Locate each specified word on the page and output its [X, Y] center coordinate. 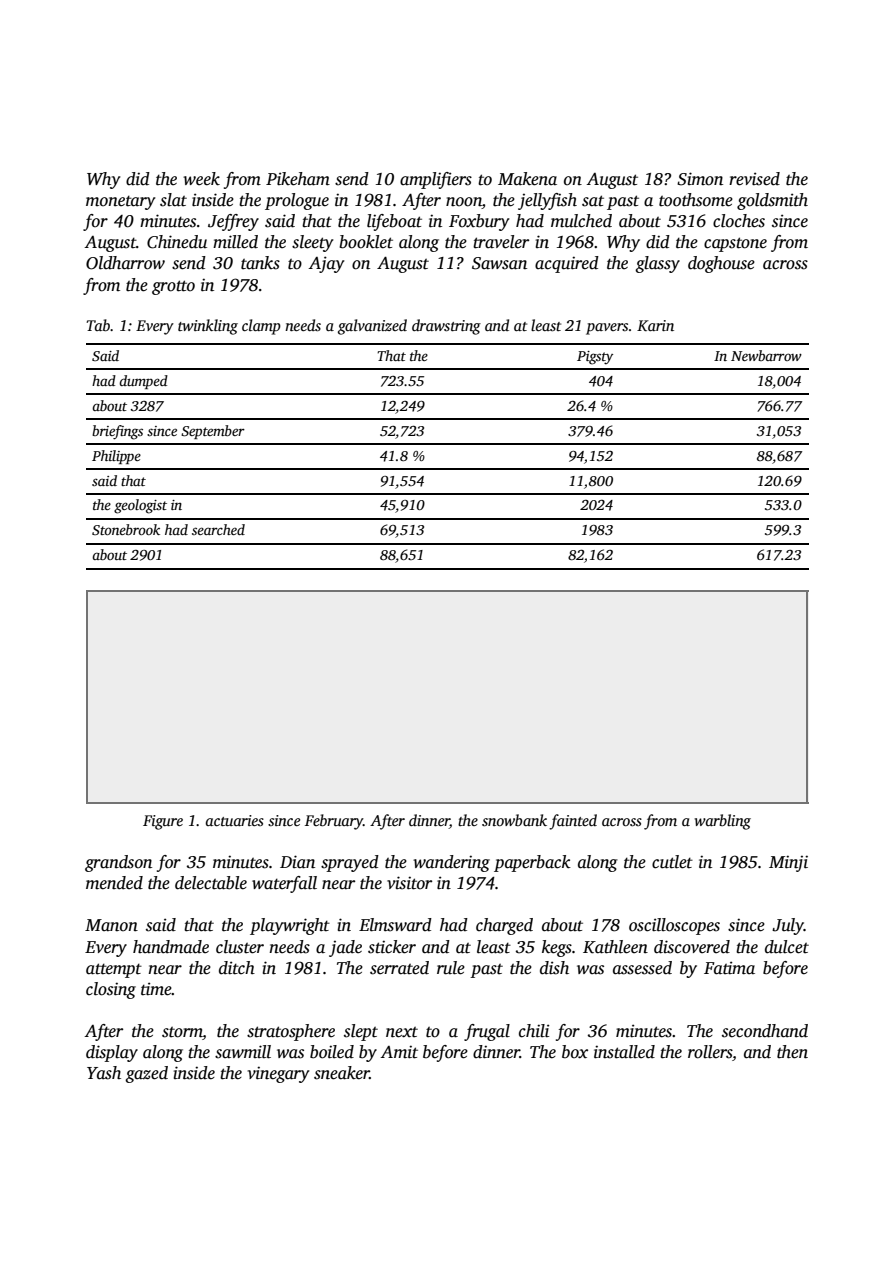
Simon [700, 179]
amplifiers [436, 180]
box [575, 1052]
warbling [722, 822]
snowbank [514, 820]
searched [218, 529]
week [201, 179]
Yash [104, 1073]
